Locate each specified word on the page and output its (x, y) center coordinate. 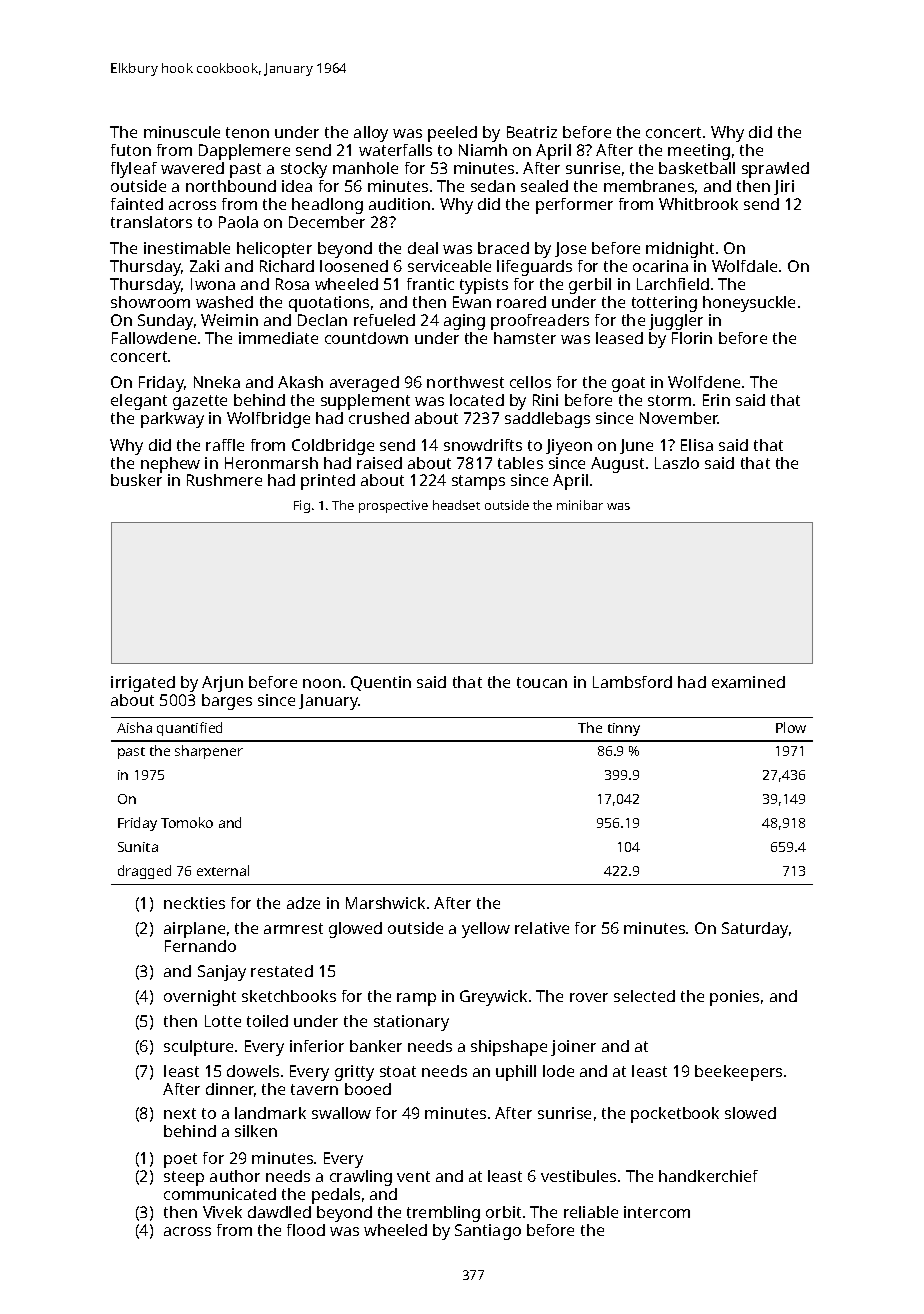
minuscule (182, 132)
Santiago (488, 1232)
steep (184, 1178)
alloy (371, 134)
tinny (624, 729)
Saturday (755, 930)
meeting (699, 152)
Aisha (134, 727)
